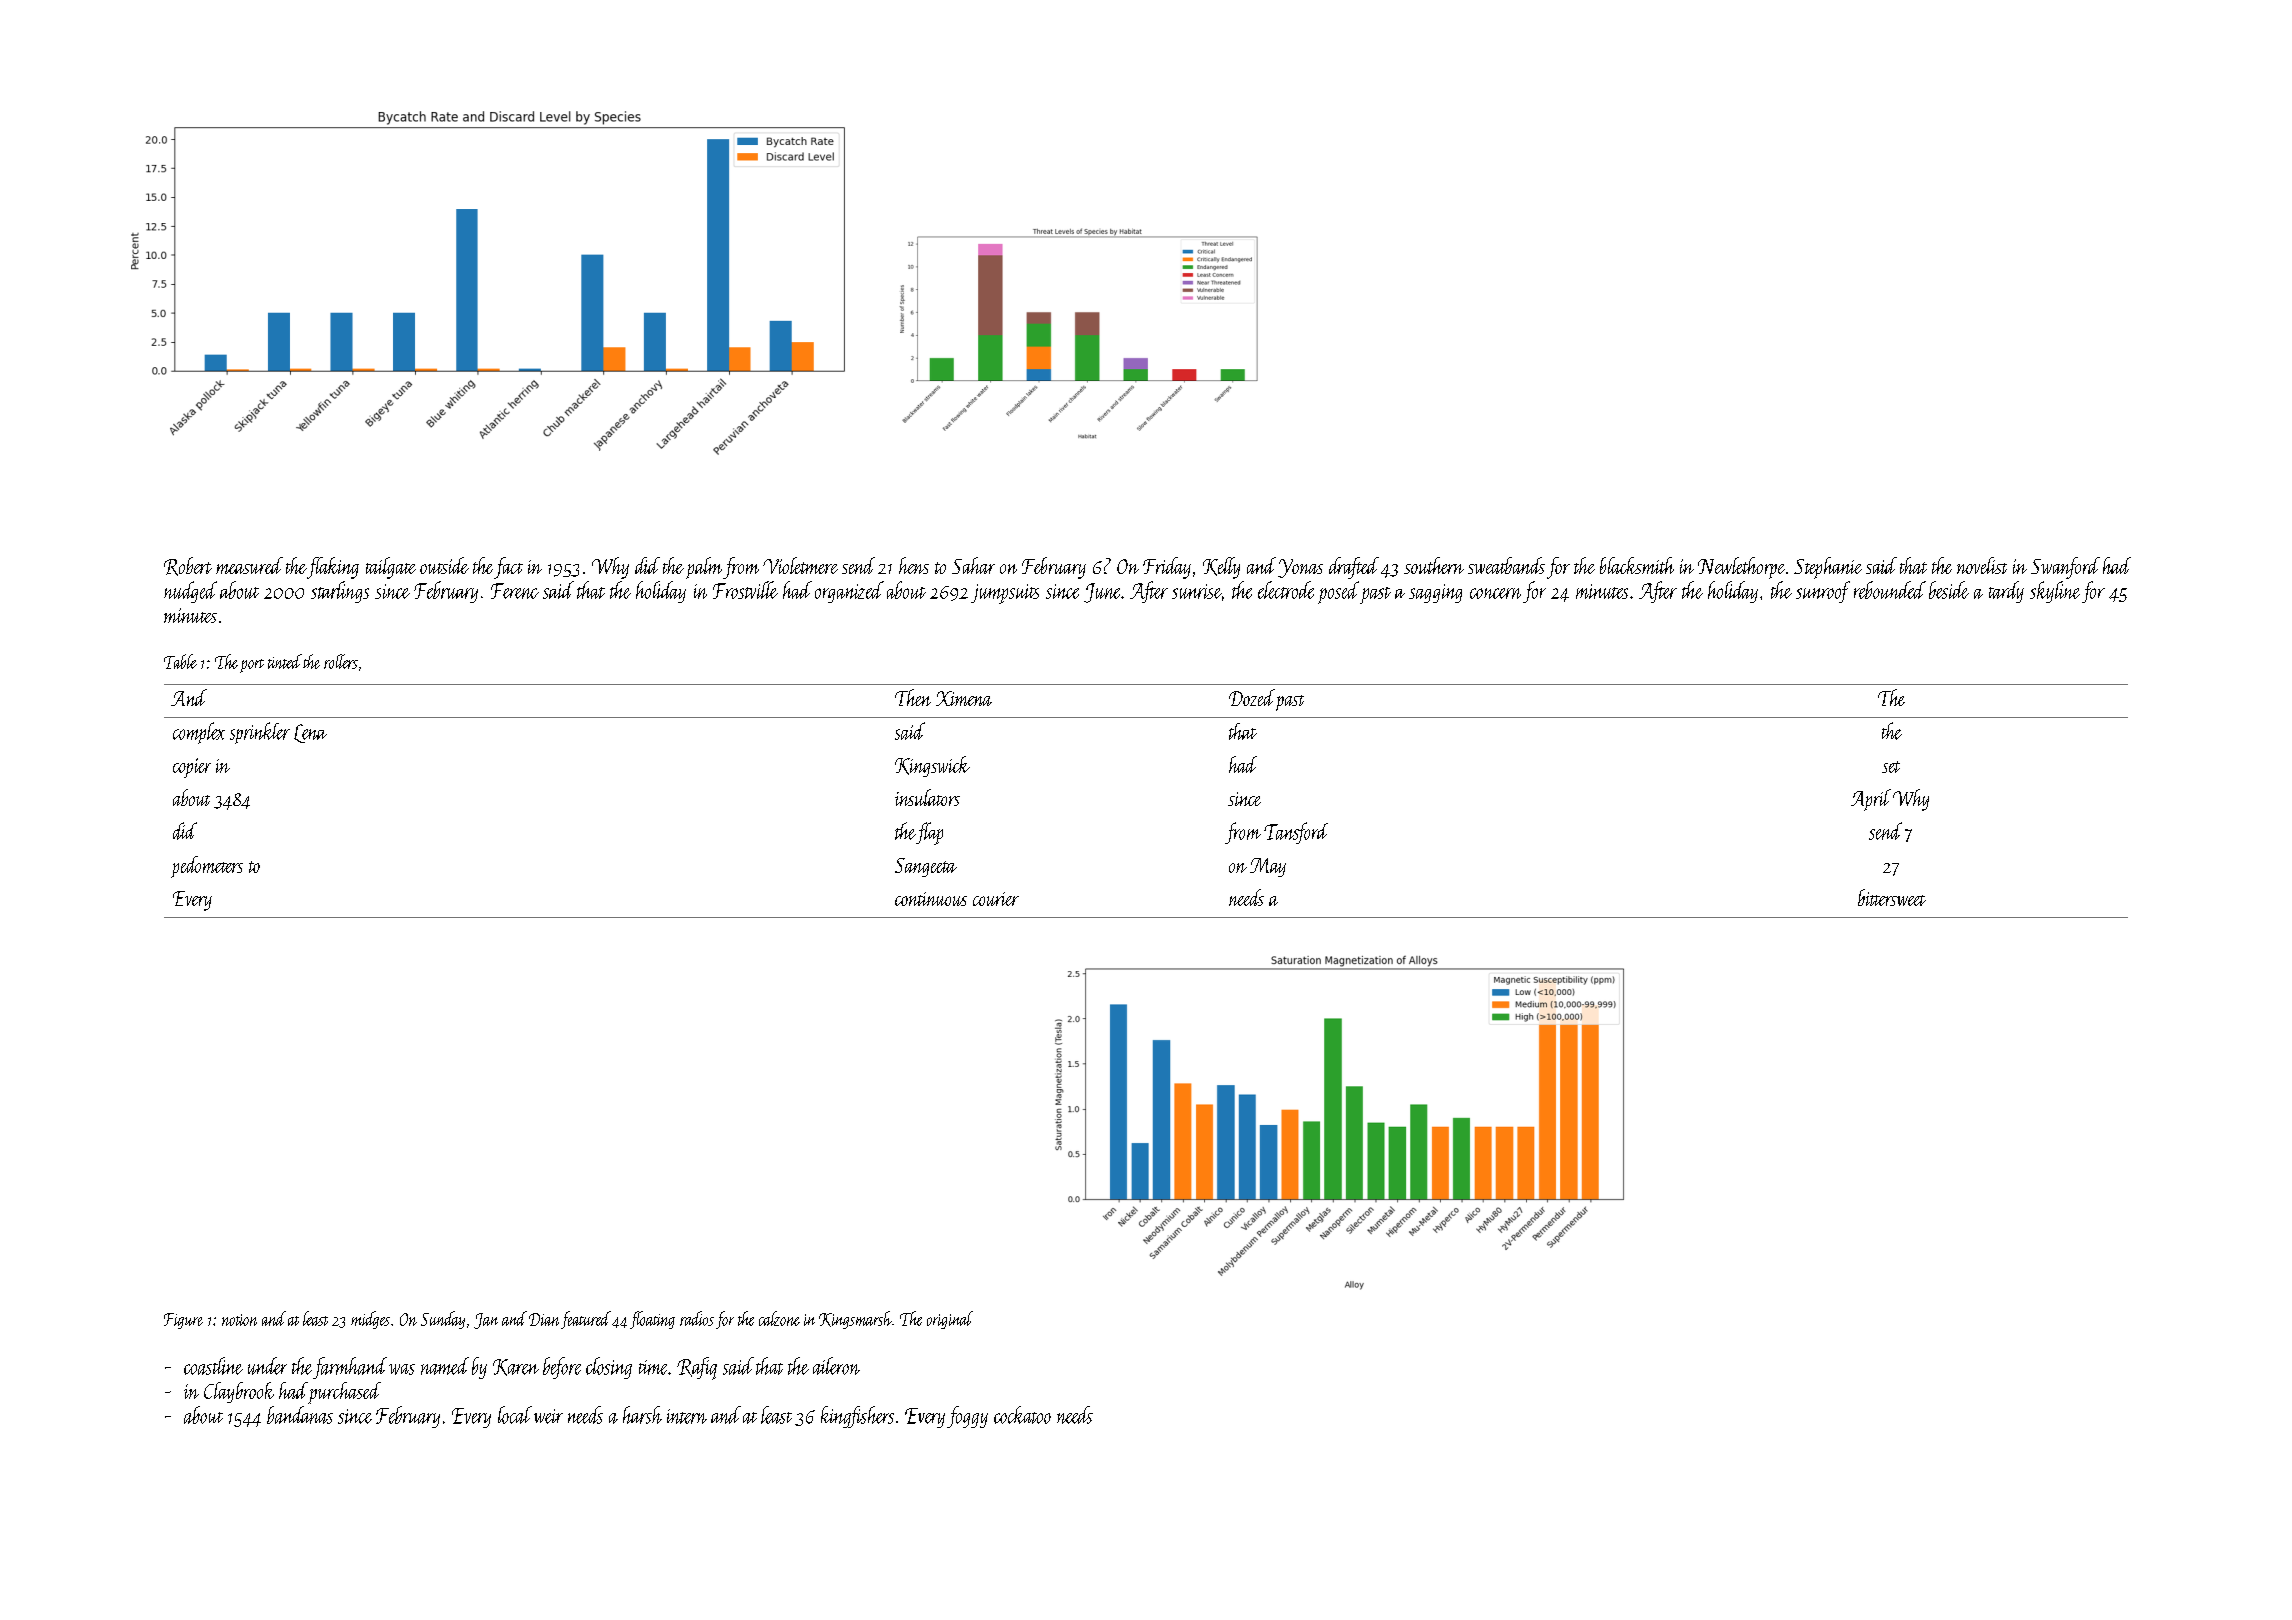  What do you see at coordinates (183, 1321) in the document?
I see `Figure` at bounding box center [183, 1321].
